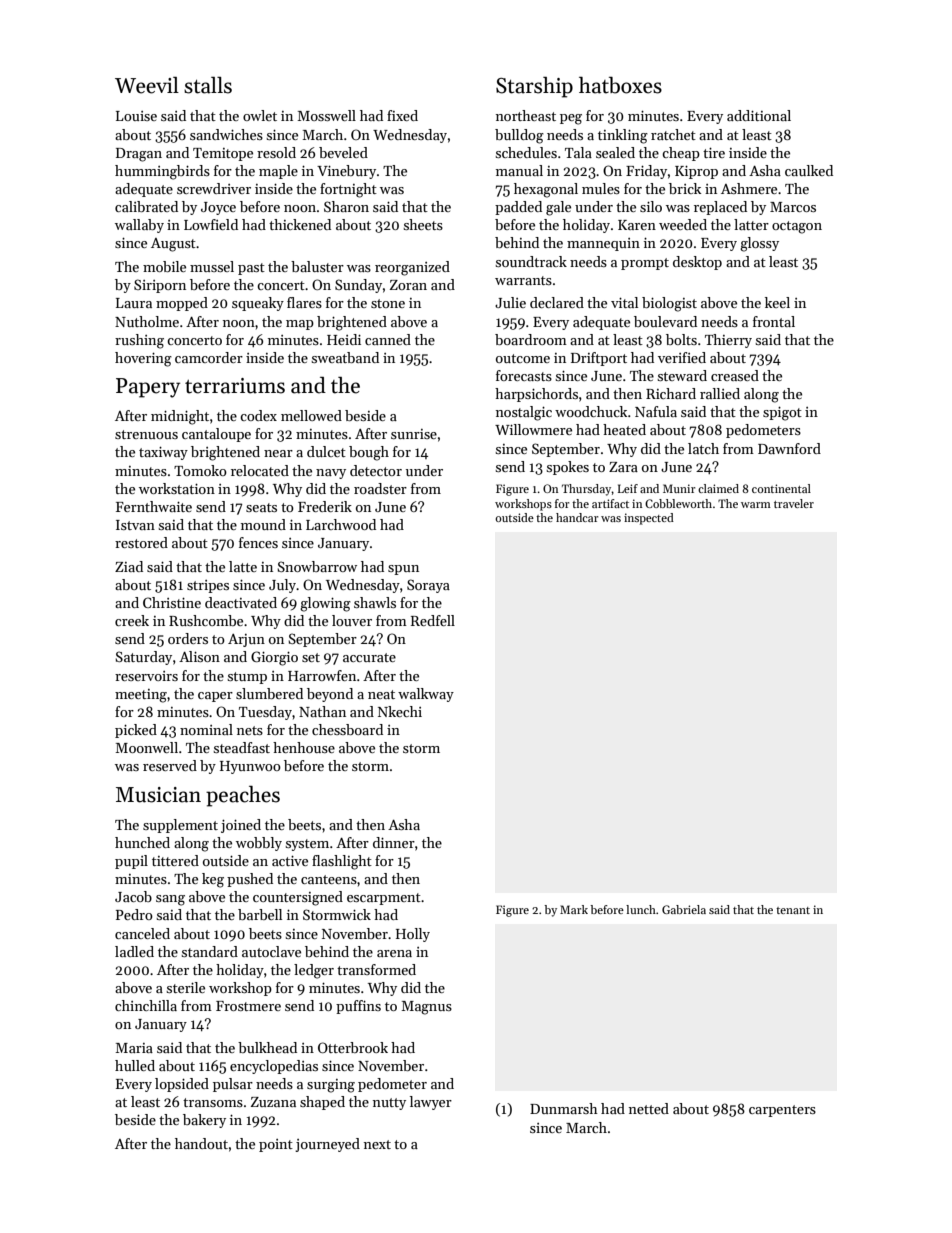  Describe the element at coordinates (269, 693) in the screenshot. I see `slumbered` at that location.
